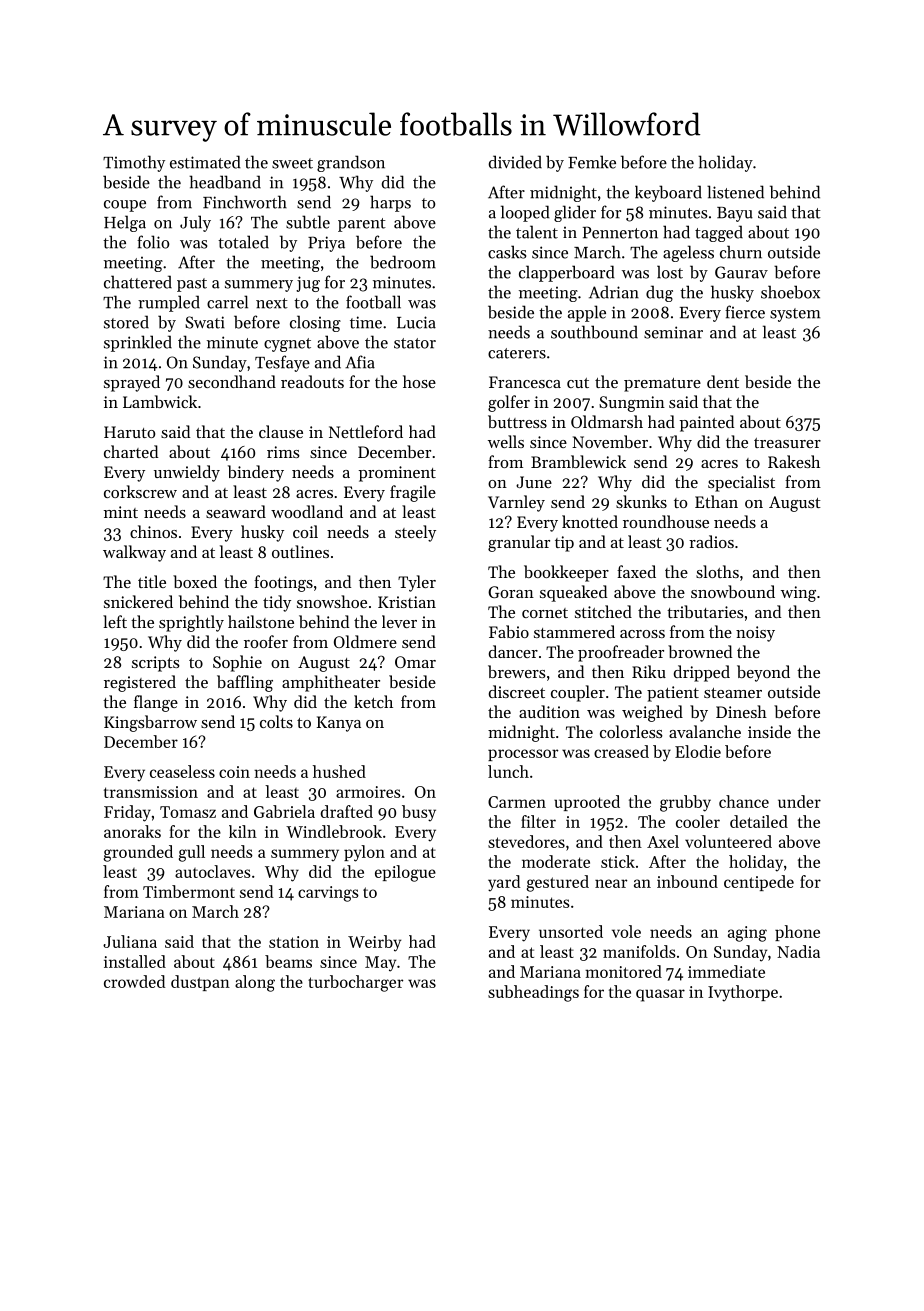 Image resolution: width=924 pixels, height=1311 pixels. I want to click on caterers, so click(517, 353).
